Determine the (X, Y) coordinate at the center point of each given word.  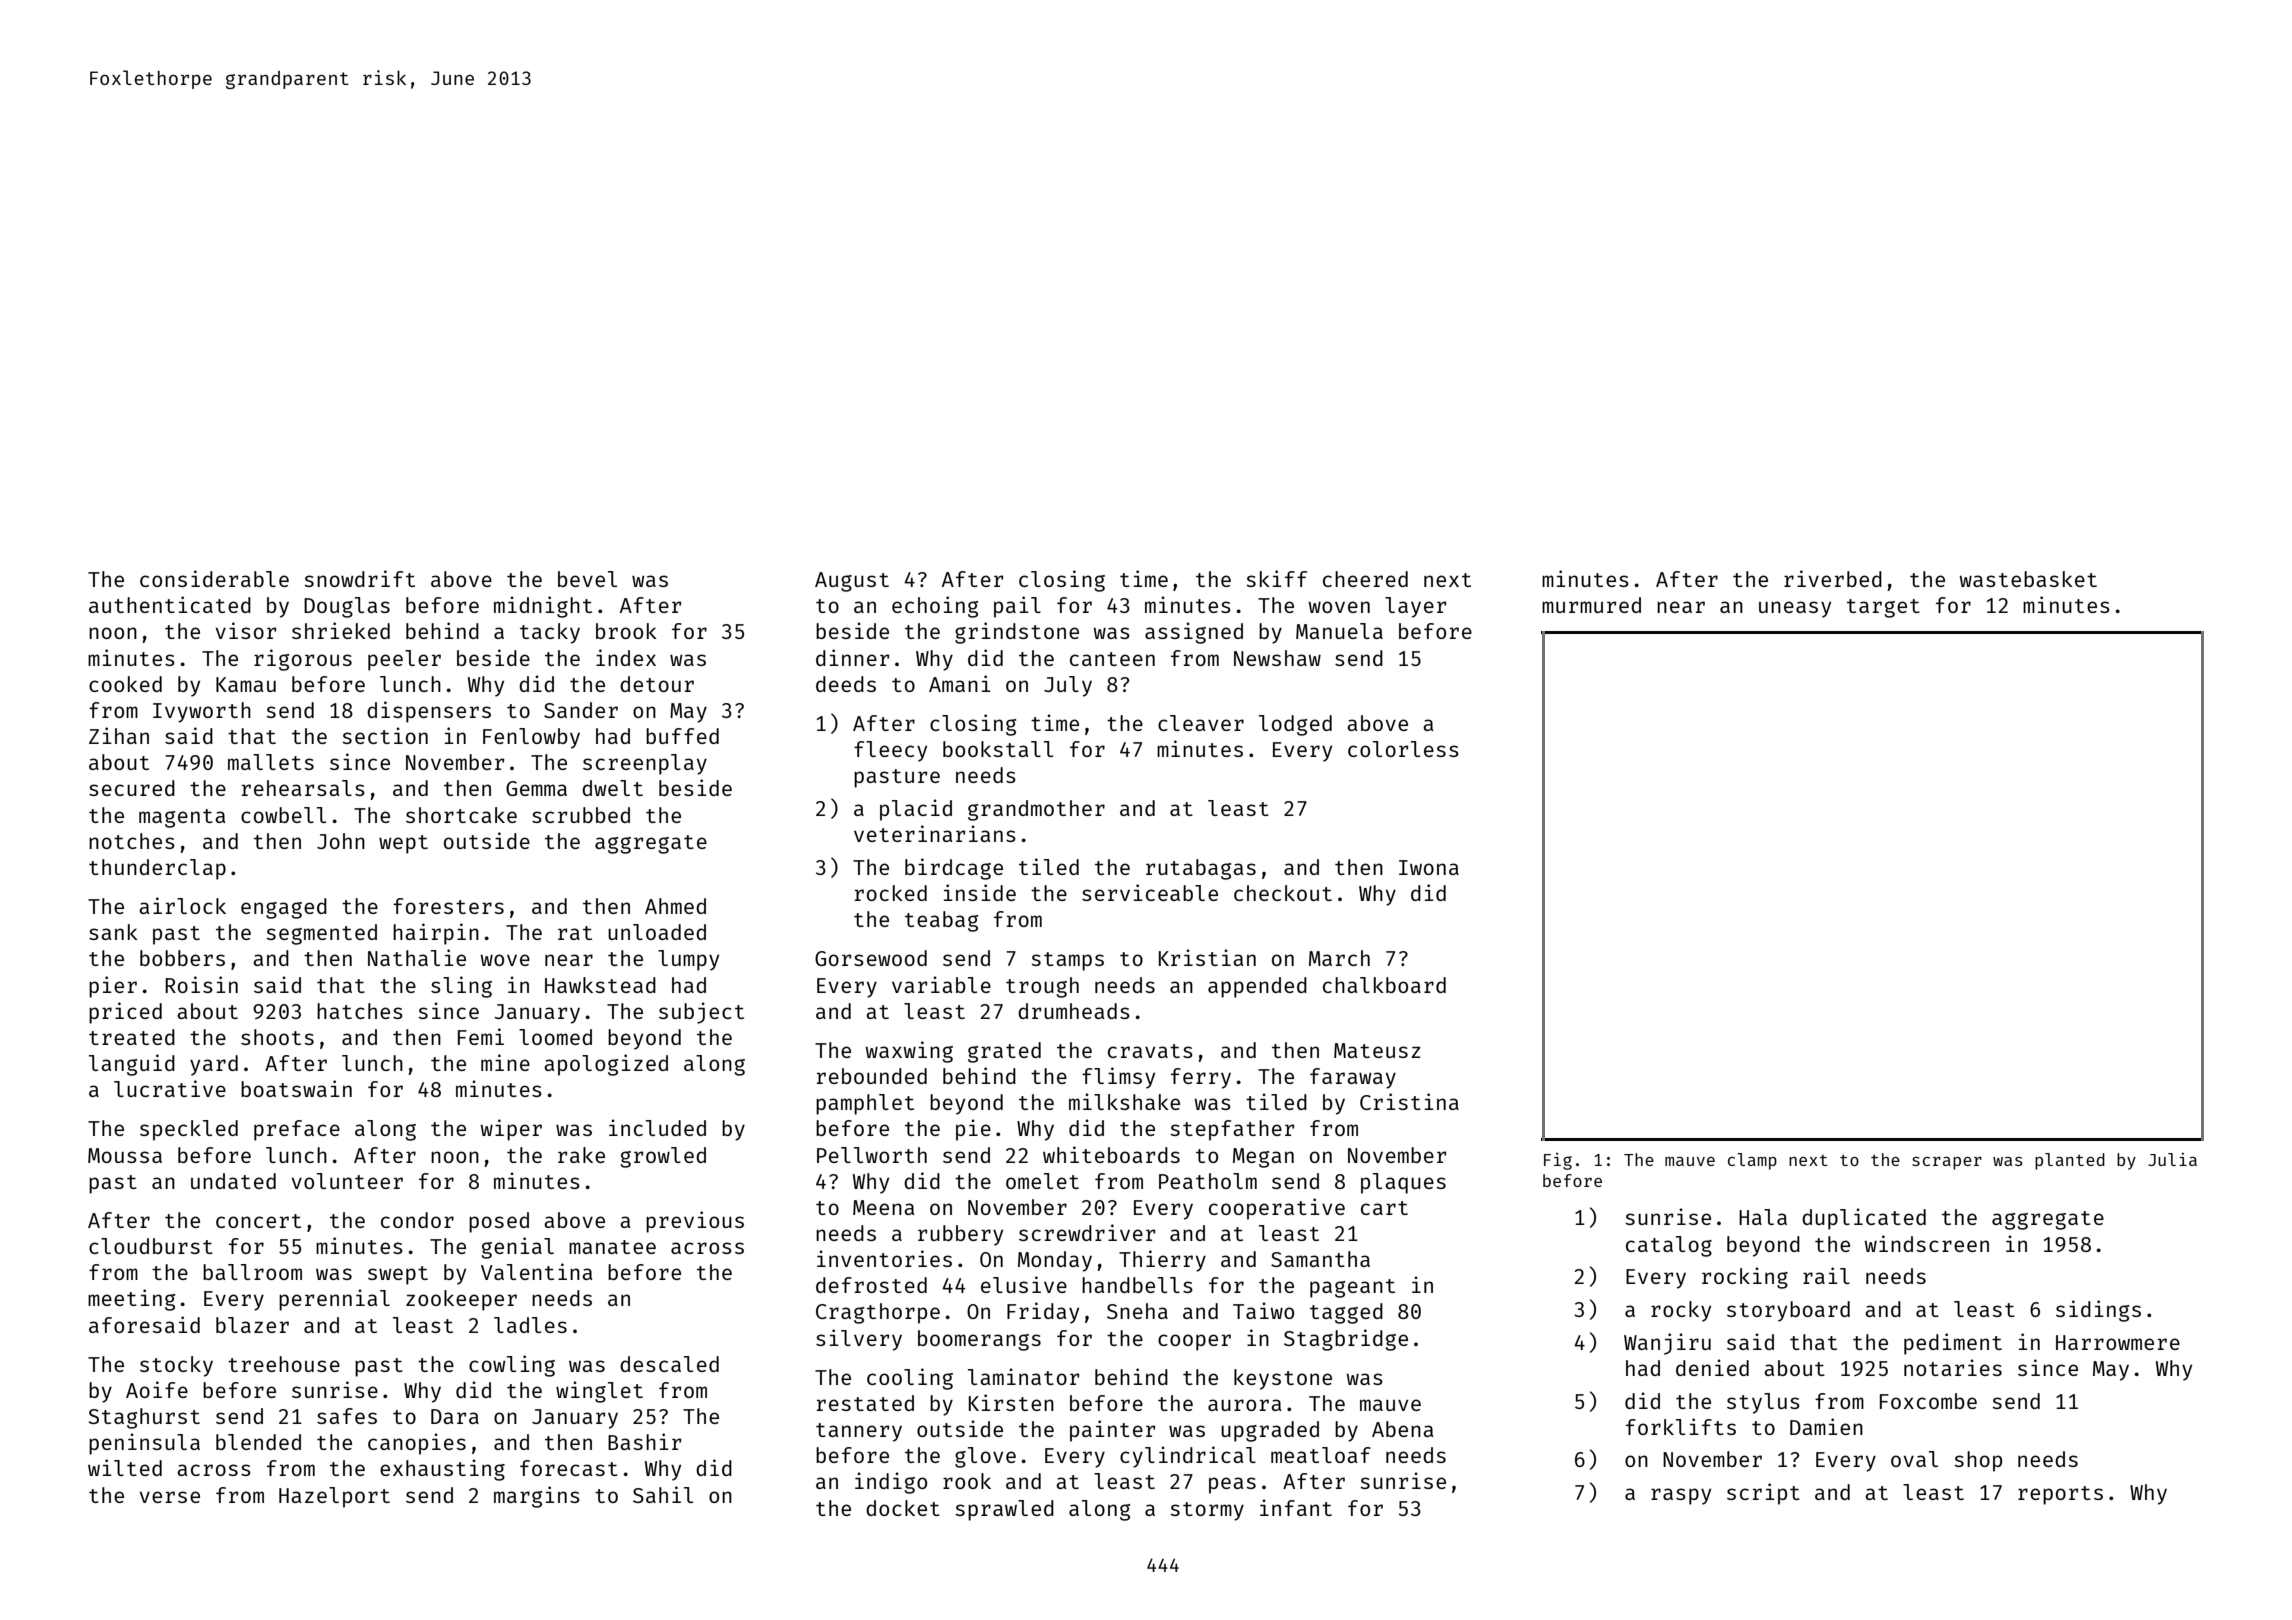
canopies (417, 1444)
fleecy (890, 751)
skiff (1276, 578)
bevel (587, 579)
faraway (1353, 1078)
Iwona (1429, 867)
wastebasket (2028, 579)
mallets (271, 762)
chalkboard (1384, 985)
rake (581, 1155)
